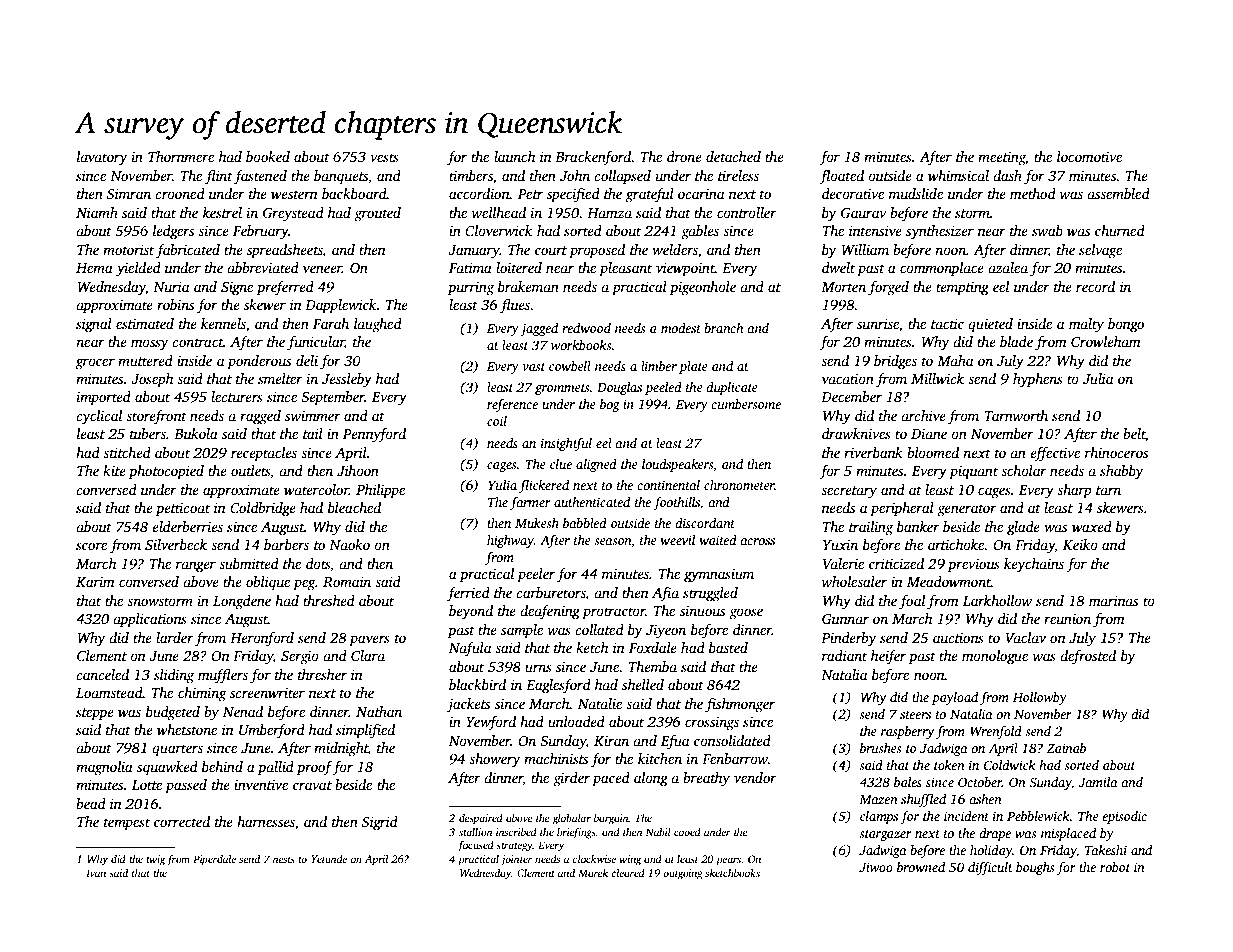  What do you see at coordinates (735, 758) in the image?
I see `Fenbarrow` at bounding box center [735, 758].
